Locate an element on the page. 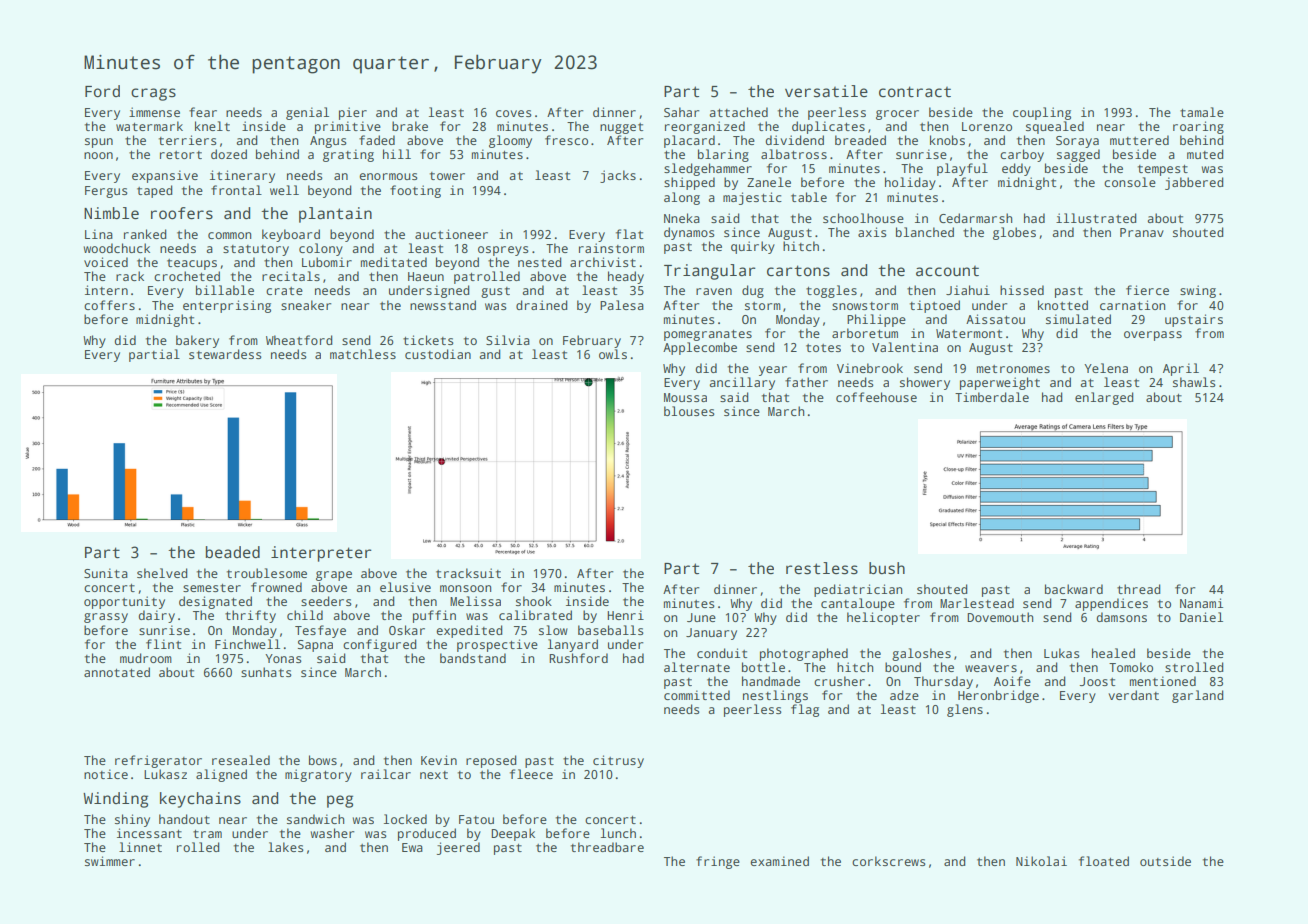 The height and width of the page is (924, 1308). lanyard is located at coordinates (573, 645).
